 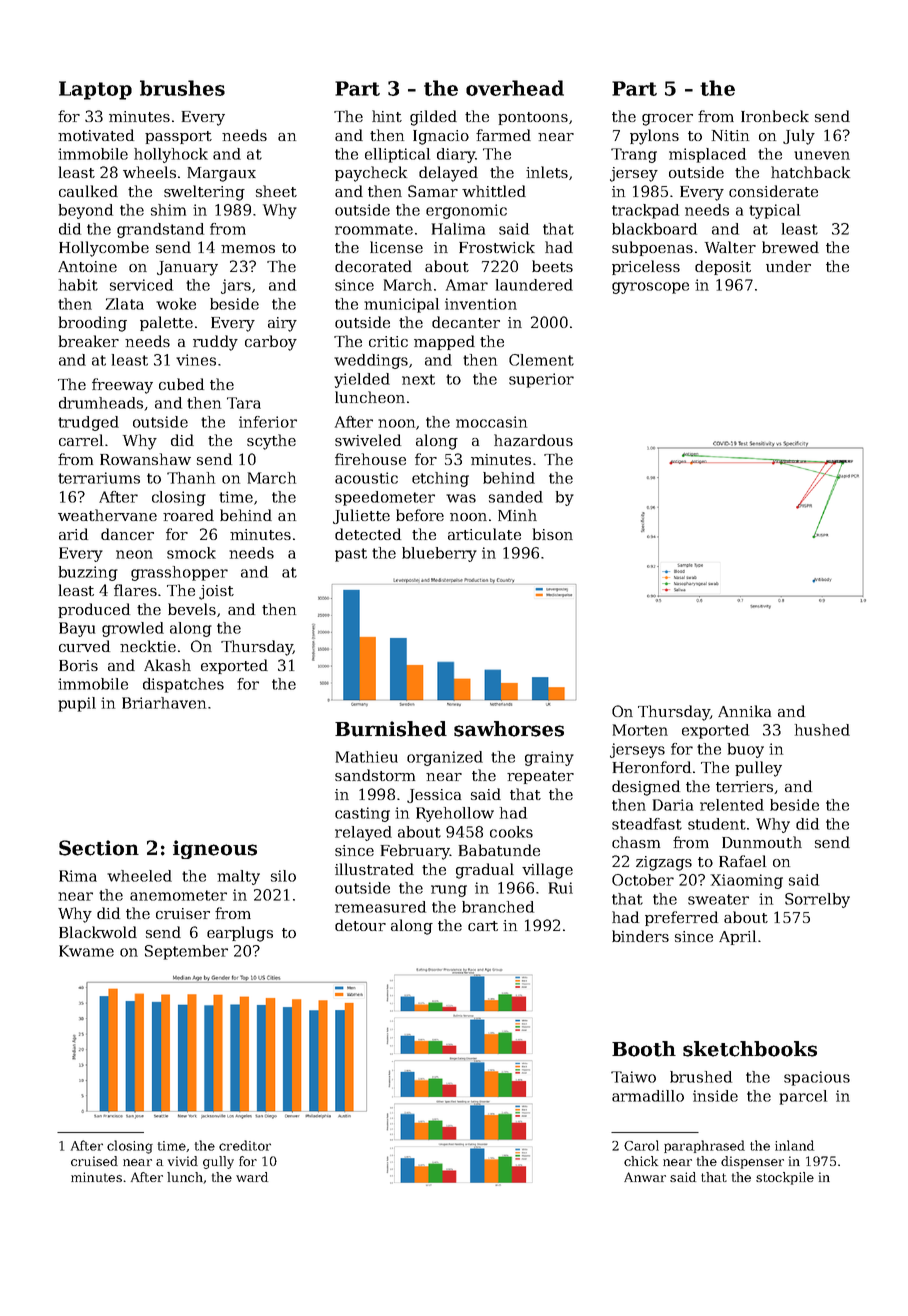 I want to click on caulked, so click(x=88, y=191).
